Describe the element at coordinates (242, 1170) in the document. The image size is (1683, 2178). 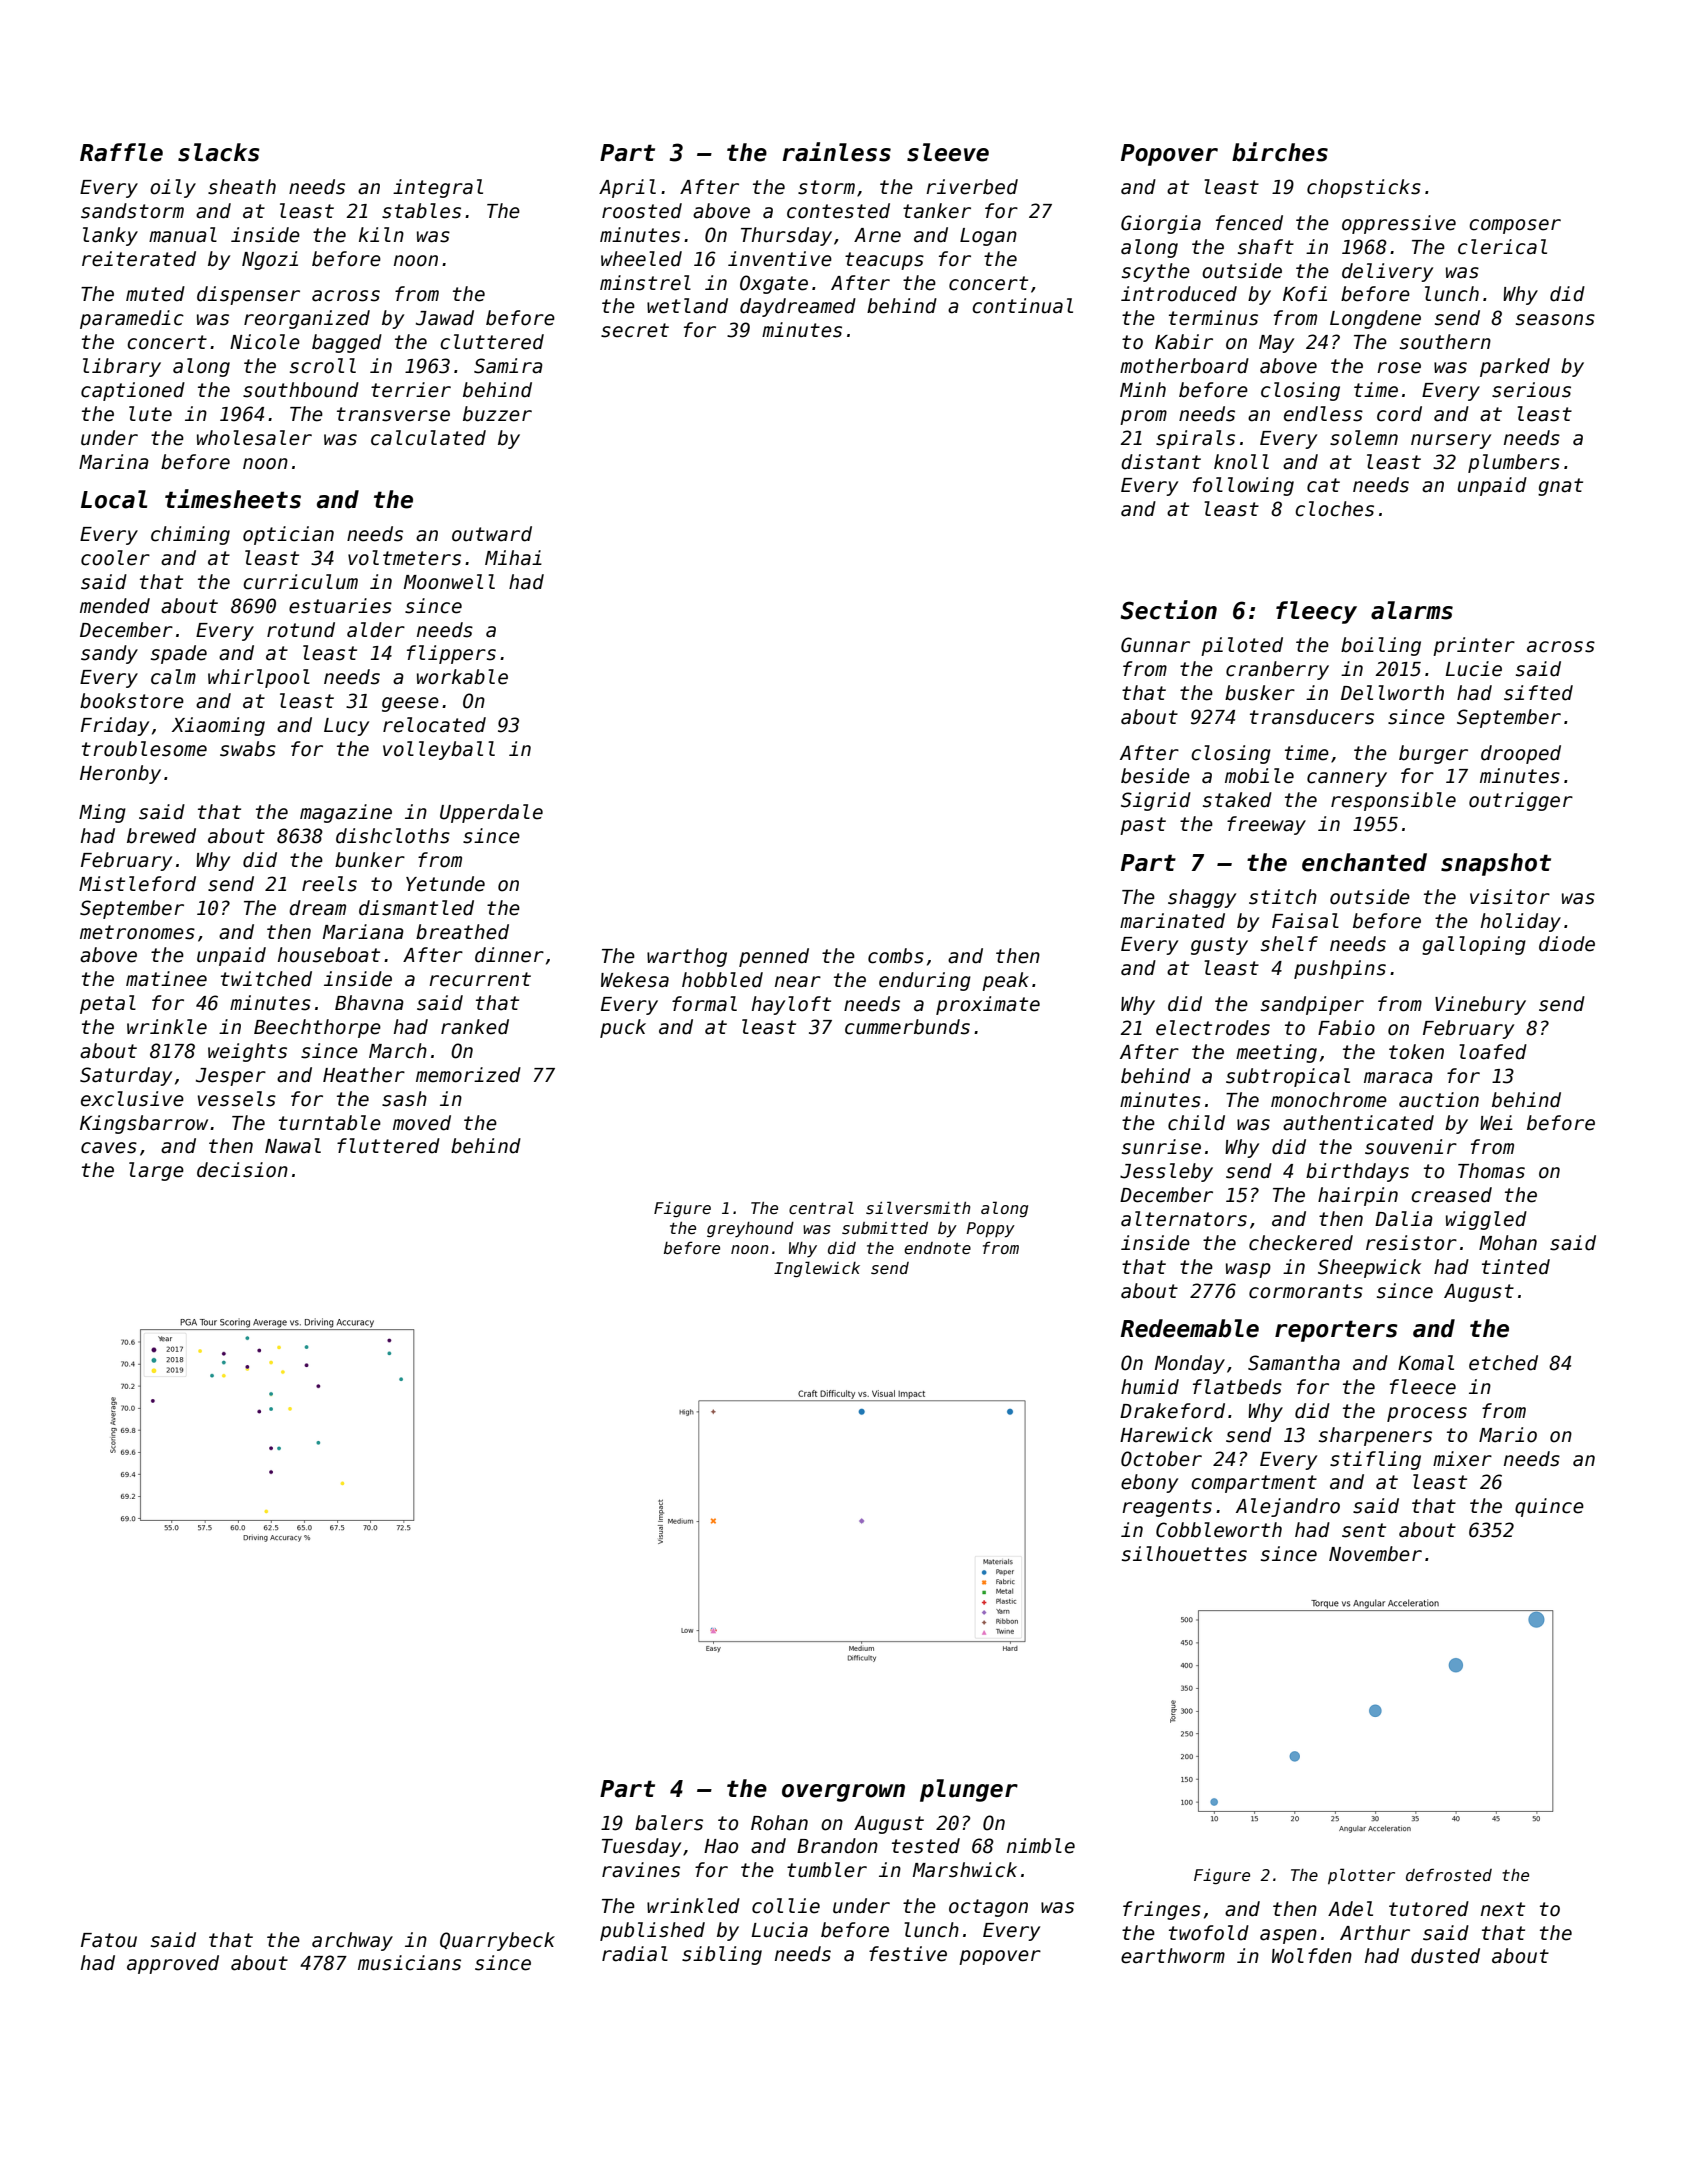
I see `decision` at that location.
